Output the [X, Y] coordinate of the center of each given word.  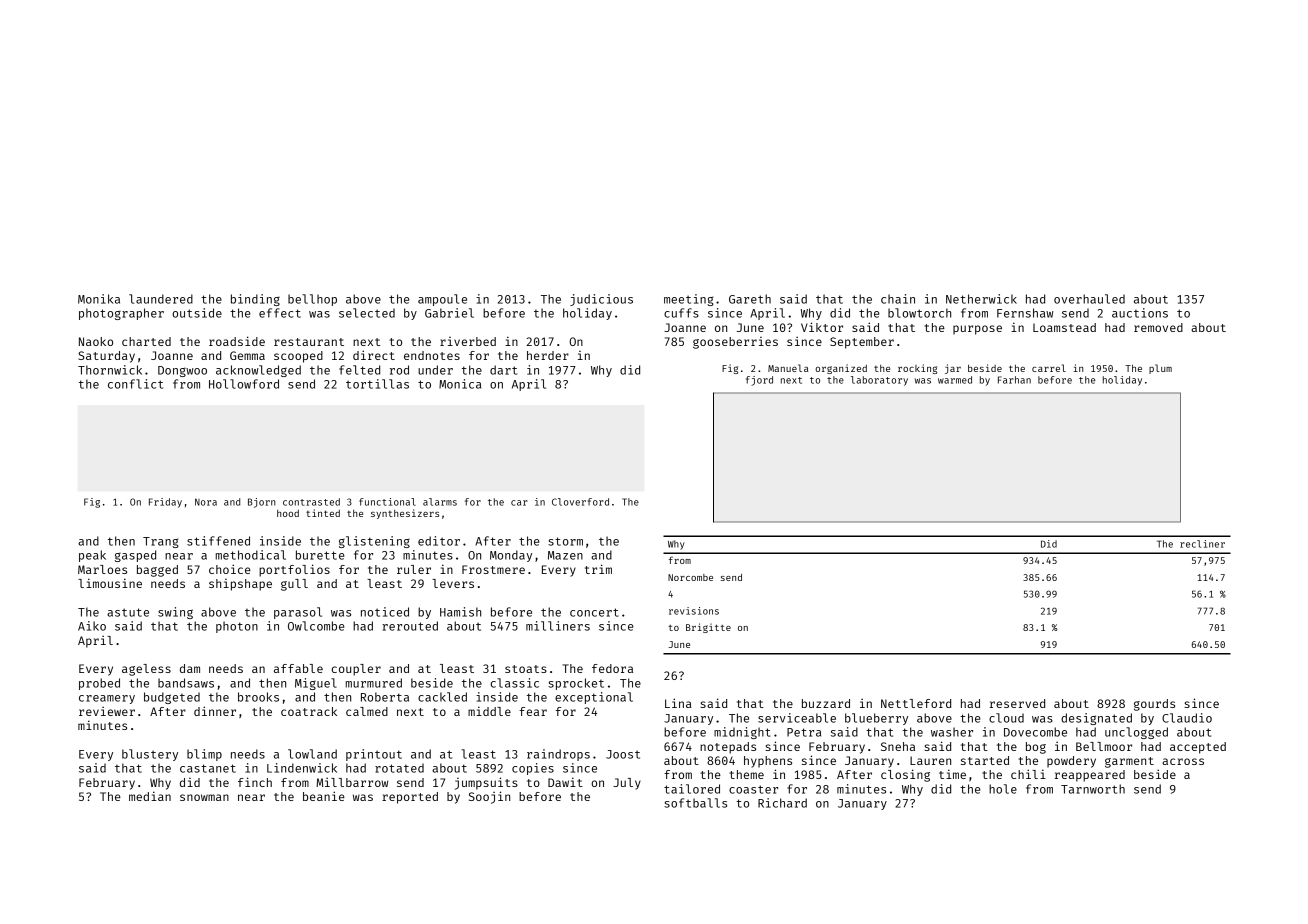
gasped [135, 556]
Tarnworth [1093, 789]
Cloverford [580, 502]
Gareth [750, 299]
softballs [695, 803]
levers [453, 583]
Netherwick [981, 299]
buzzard [826, 703]
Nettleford [916, 703]
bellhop [312, 300]
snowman [204, 797]
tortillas [377, 384]
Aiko [92, 626]
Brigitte [708, 628]
